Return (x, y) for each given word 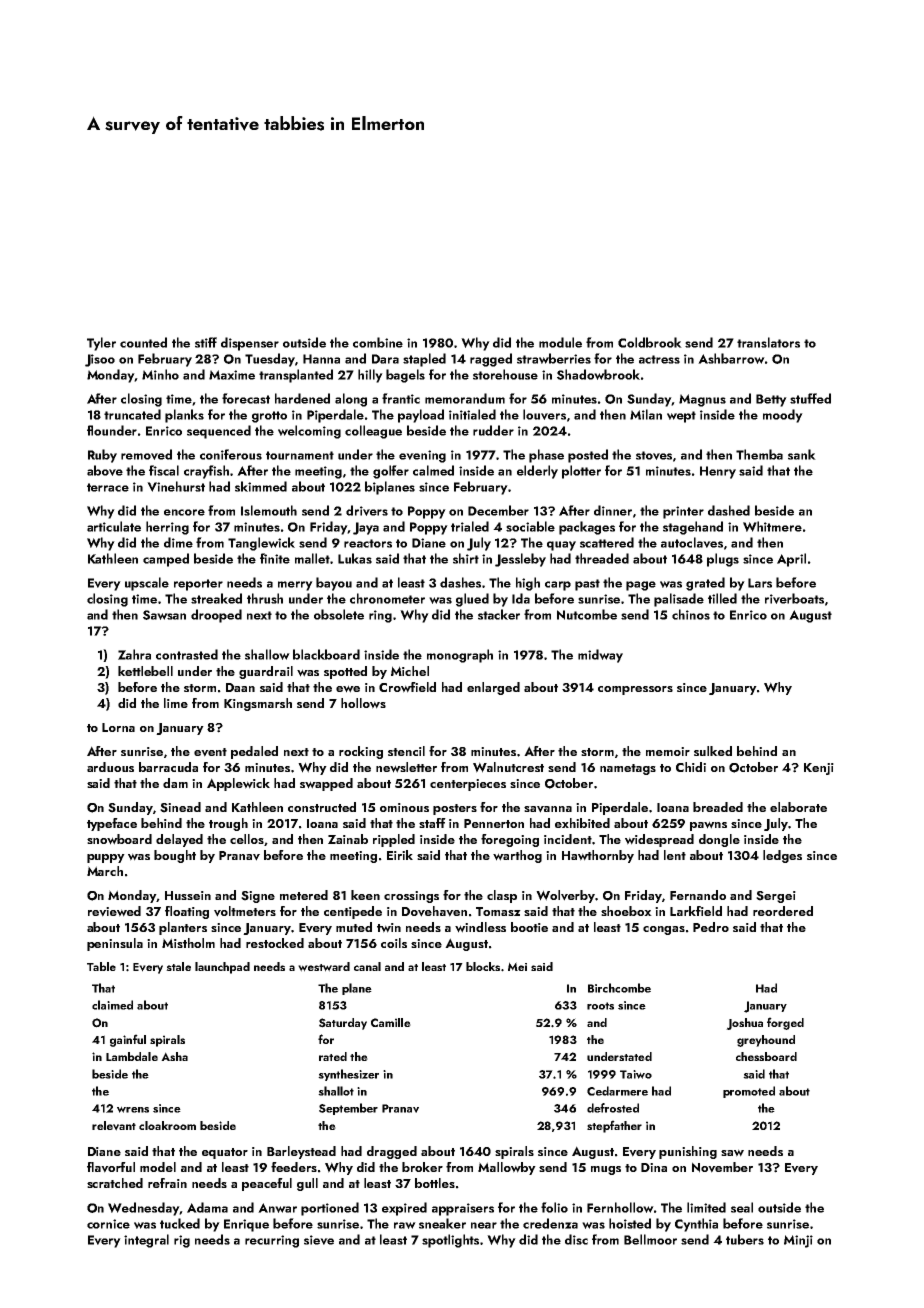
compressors (635, 690)
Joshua (744, 1024)
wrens (133, 1109)
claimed (112, 1005)
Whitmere (772, 526)
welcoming (309, 432)
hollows (363, 703)
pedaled (254, 752)
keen (365, 895)
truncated (132, 414)
